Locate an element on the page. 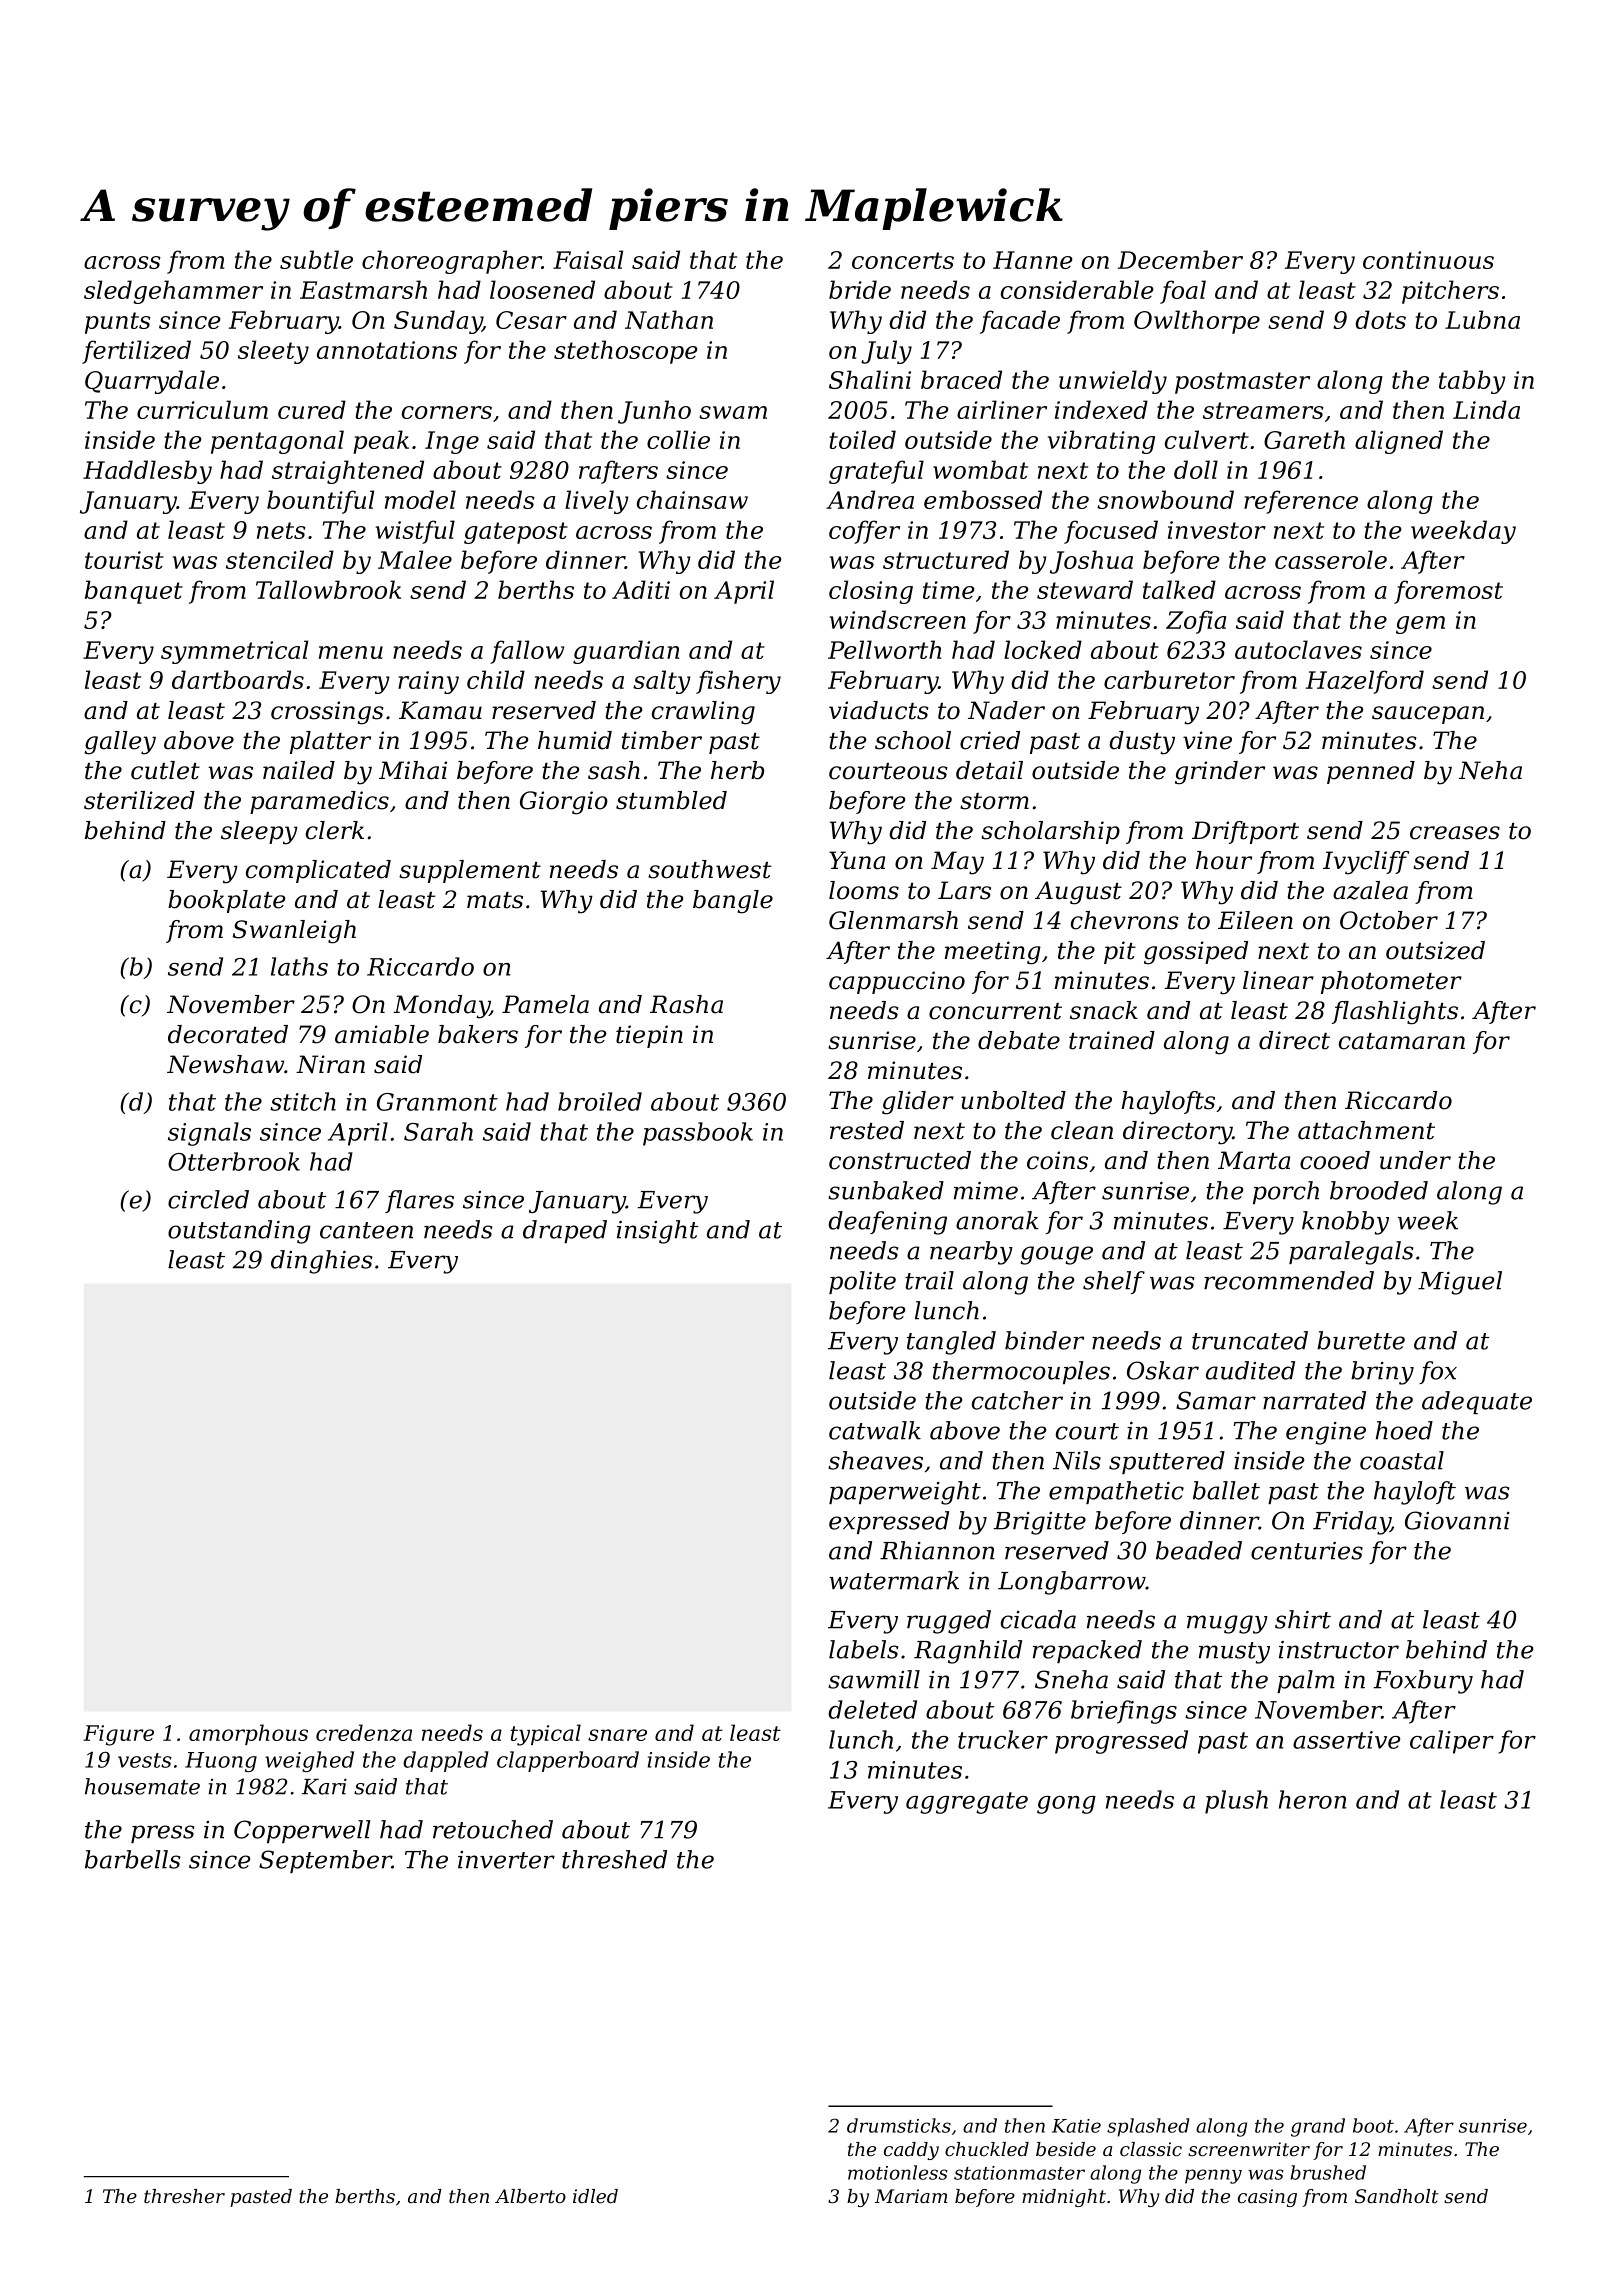 The height and width of the page is (2292, 1620). concerts is located at coordinates (903, 260).
